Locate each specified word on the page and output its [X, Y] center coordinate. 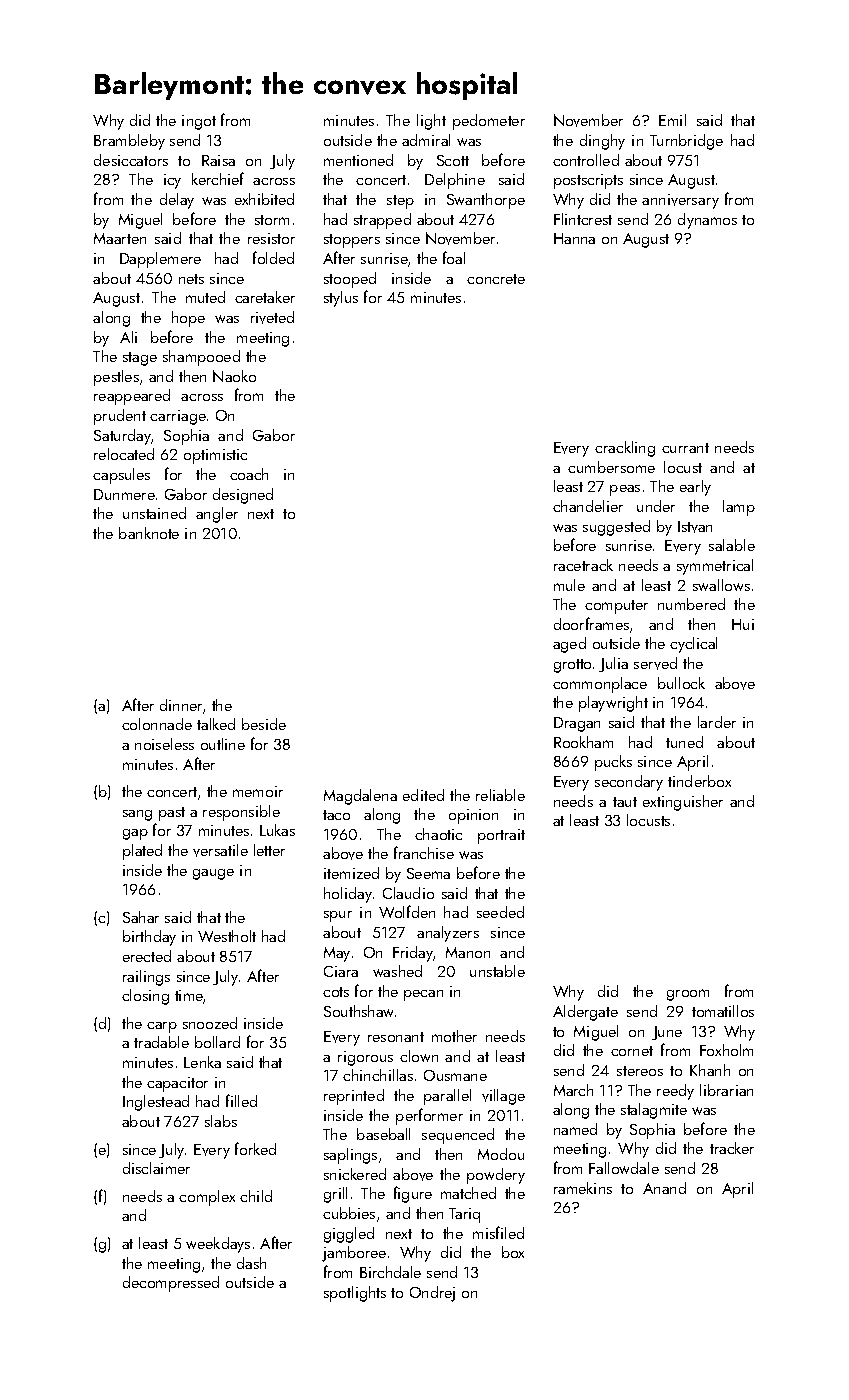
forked [255, 1148]
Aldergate [585, 1013]
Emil [672, 120]
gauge [213, 874]
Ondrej [432, 1294]
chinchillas [378, 1075]
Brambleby [129, 142]
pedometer [489, 122]
